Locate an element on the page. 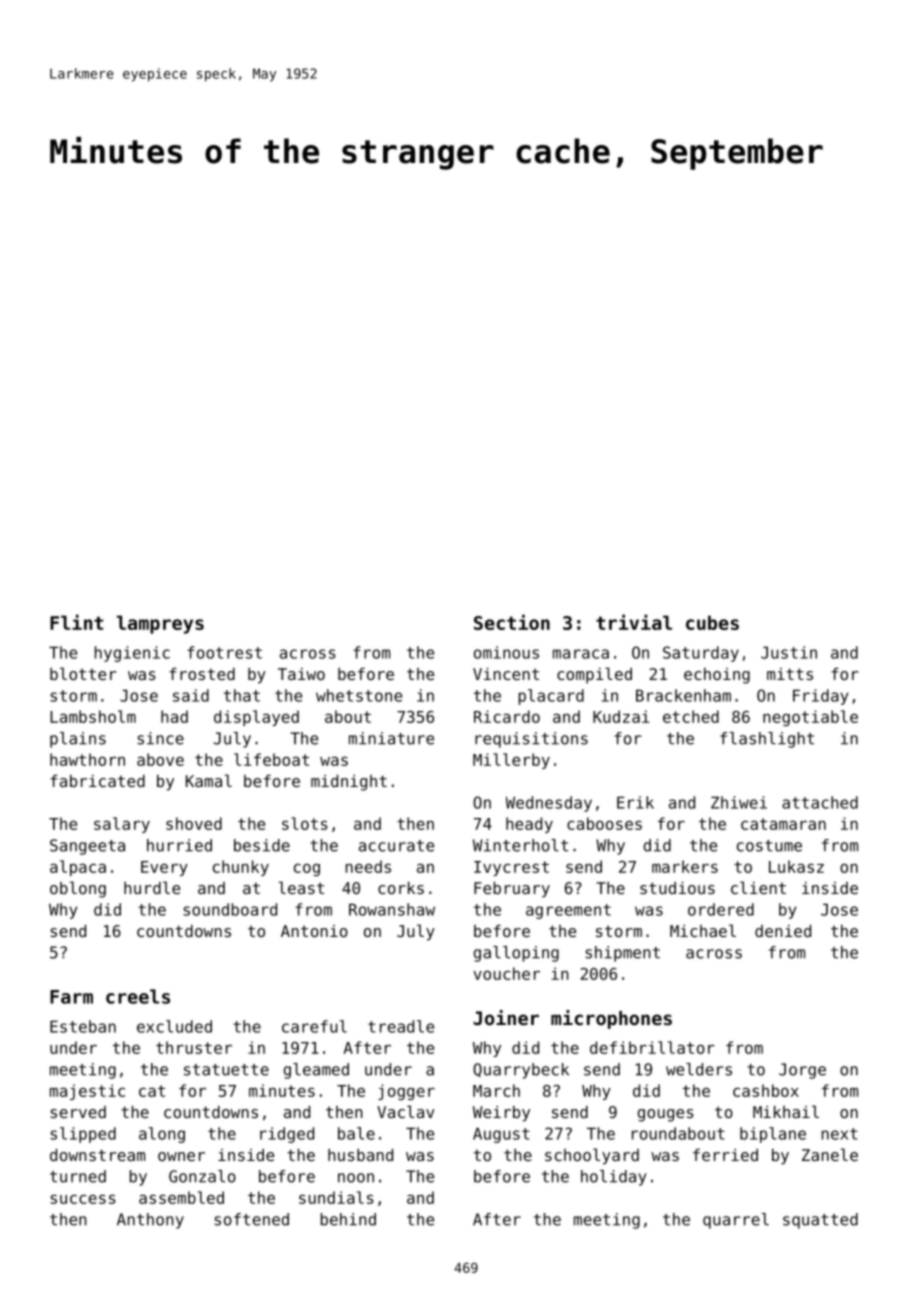 Image resolution: width=908 pixels, height=1316 pixels. thruster is located at coordinates (194, 1047).
